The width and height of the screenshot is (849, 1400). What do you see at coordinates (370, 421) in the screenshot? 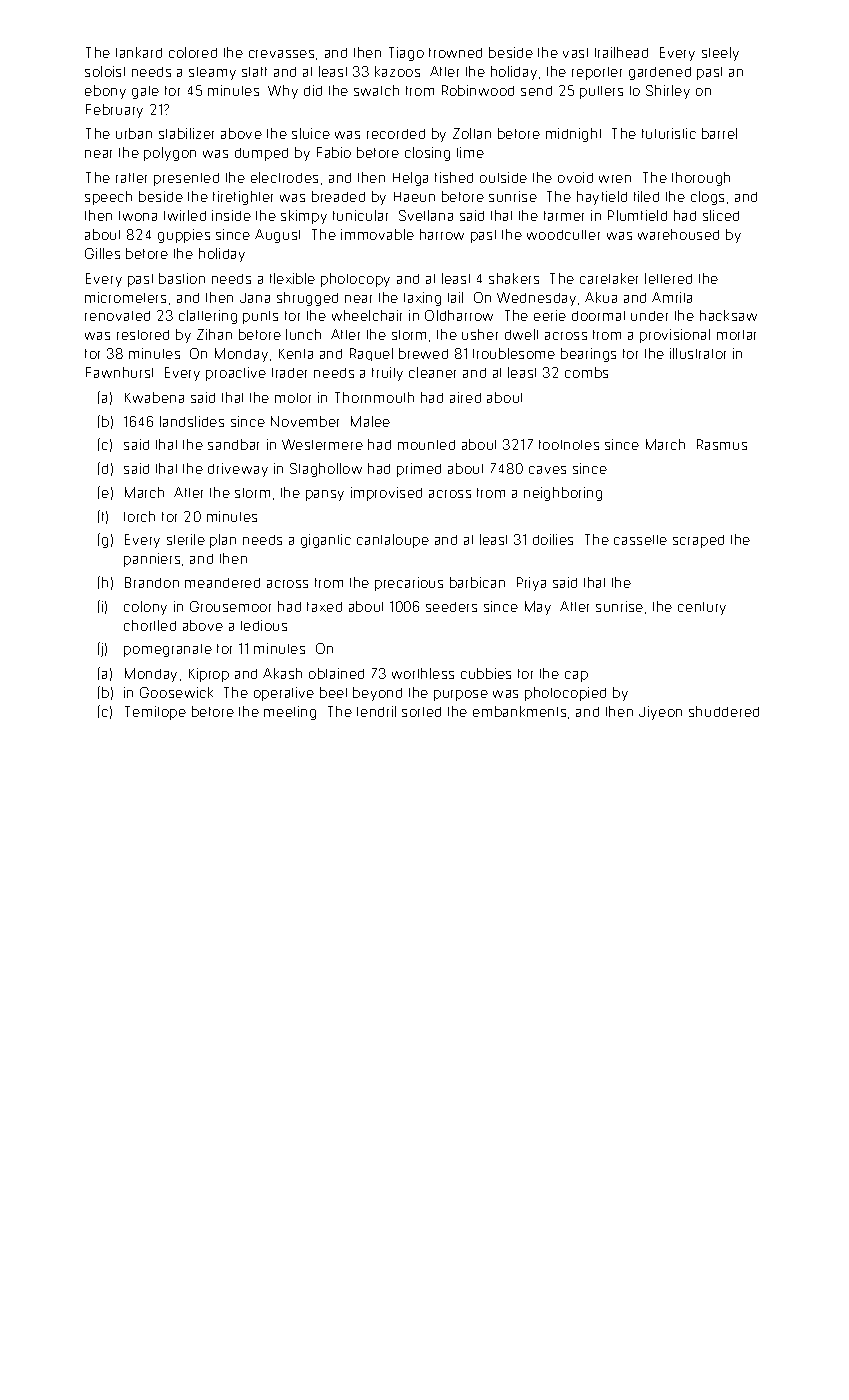
I see `Malee` at bounding box center [370, 421].
